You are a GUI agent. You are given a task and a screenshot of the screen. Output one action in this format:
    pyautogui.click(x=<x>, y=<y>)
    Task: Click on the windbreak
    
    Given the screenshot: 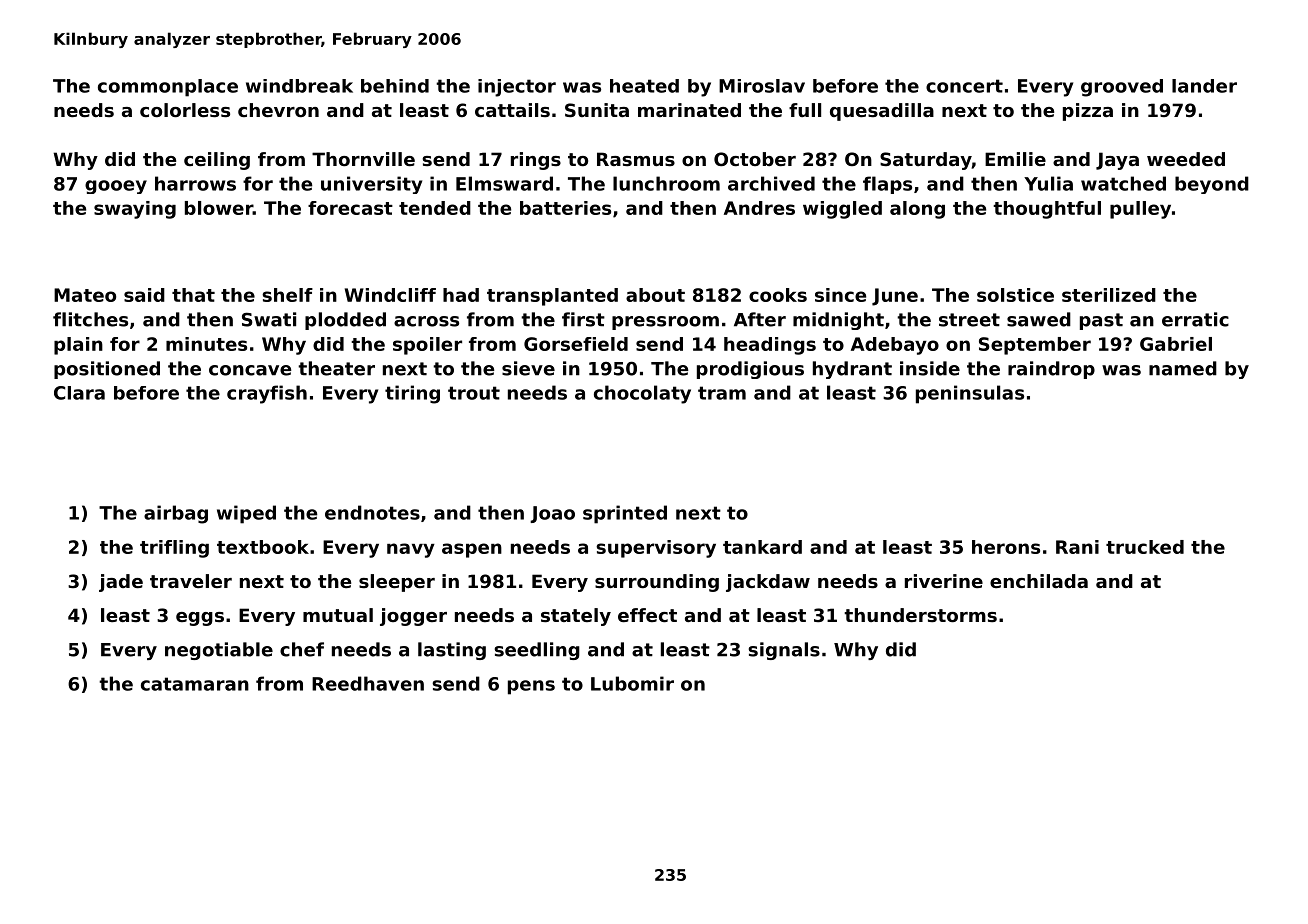 What is the action you would take?
    pyautogui.click(x=299, y=86)
